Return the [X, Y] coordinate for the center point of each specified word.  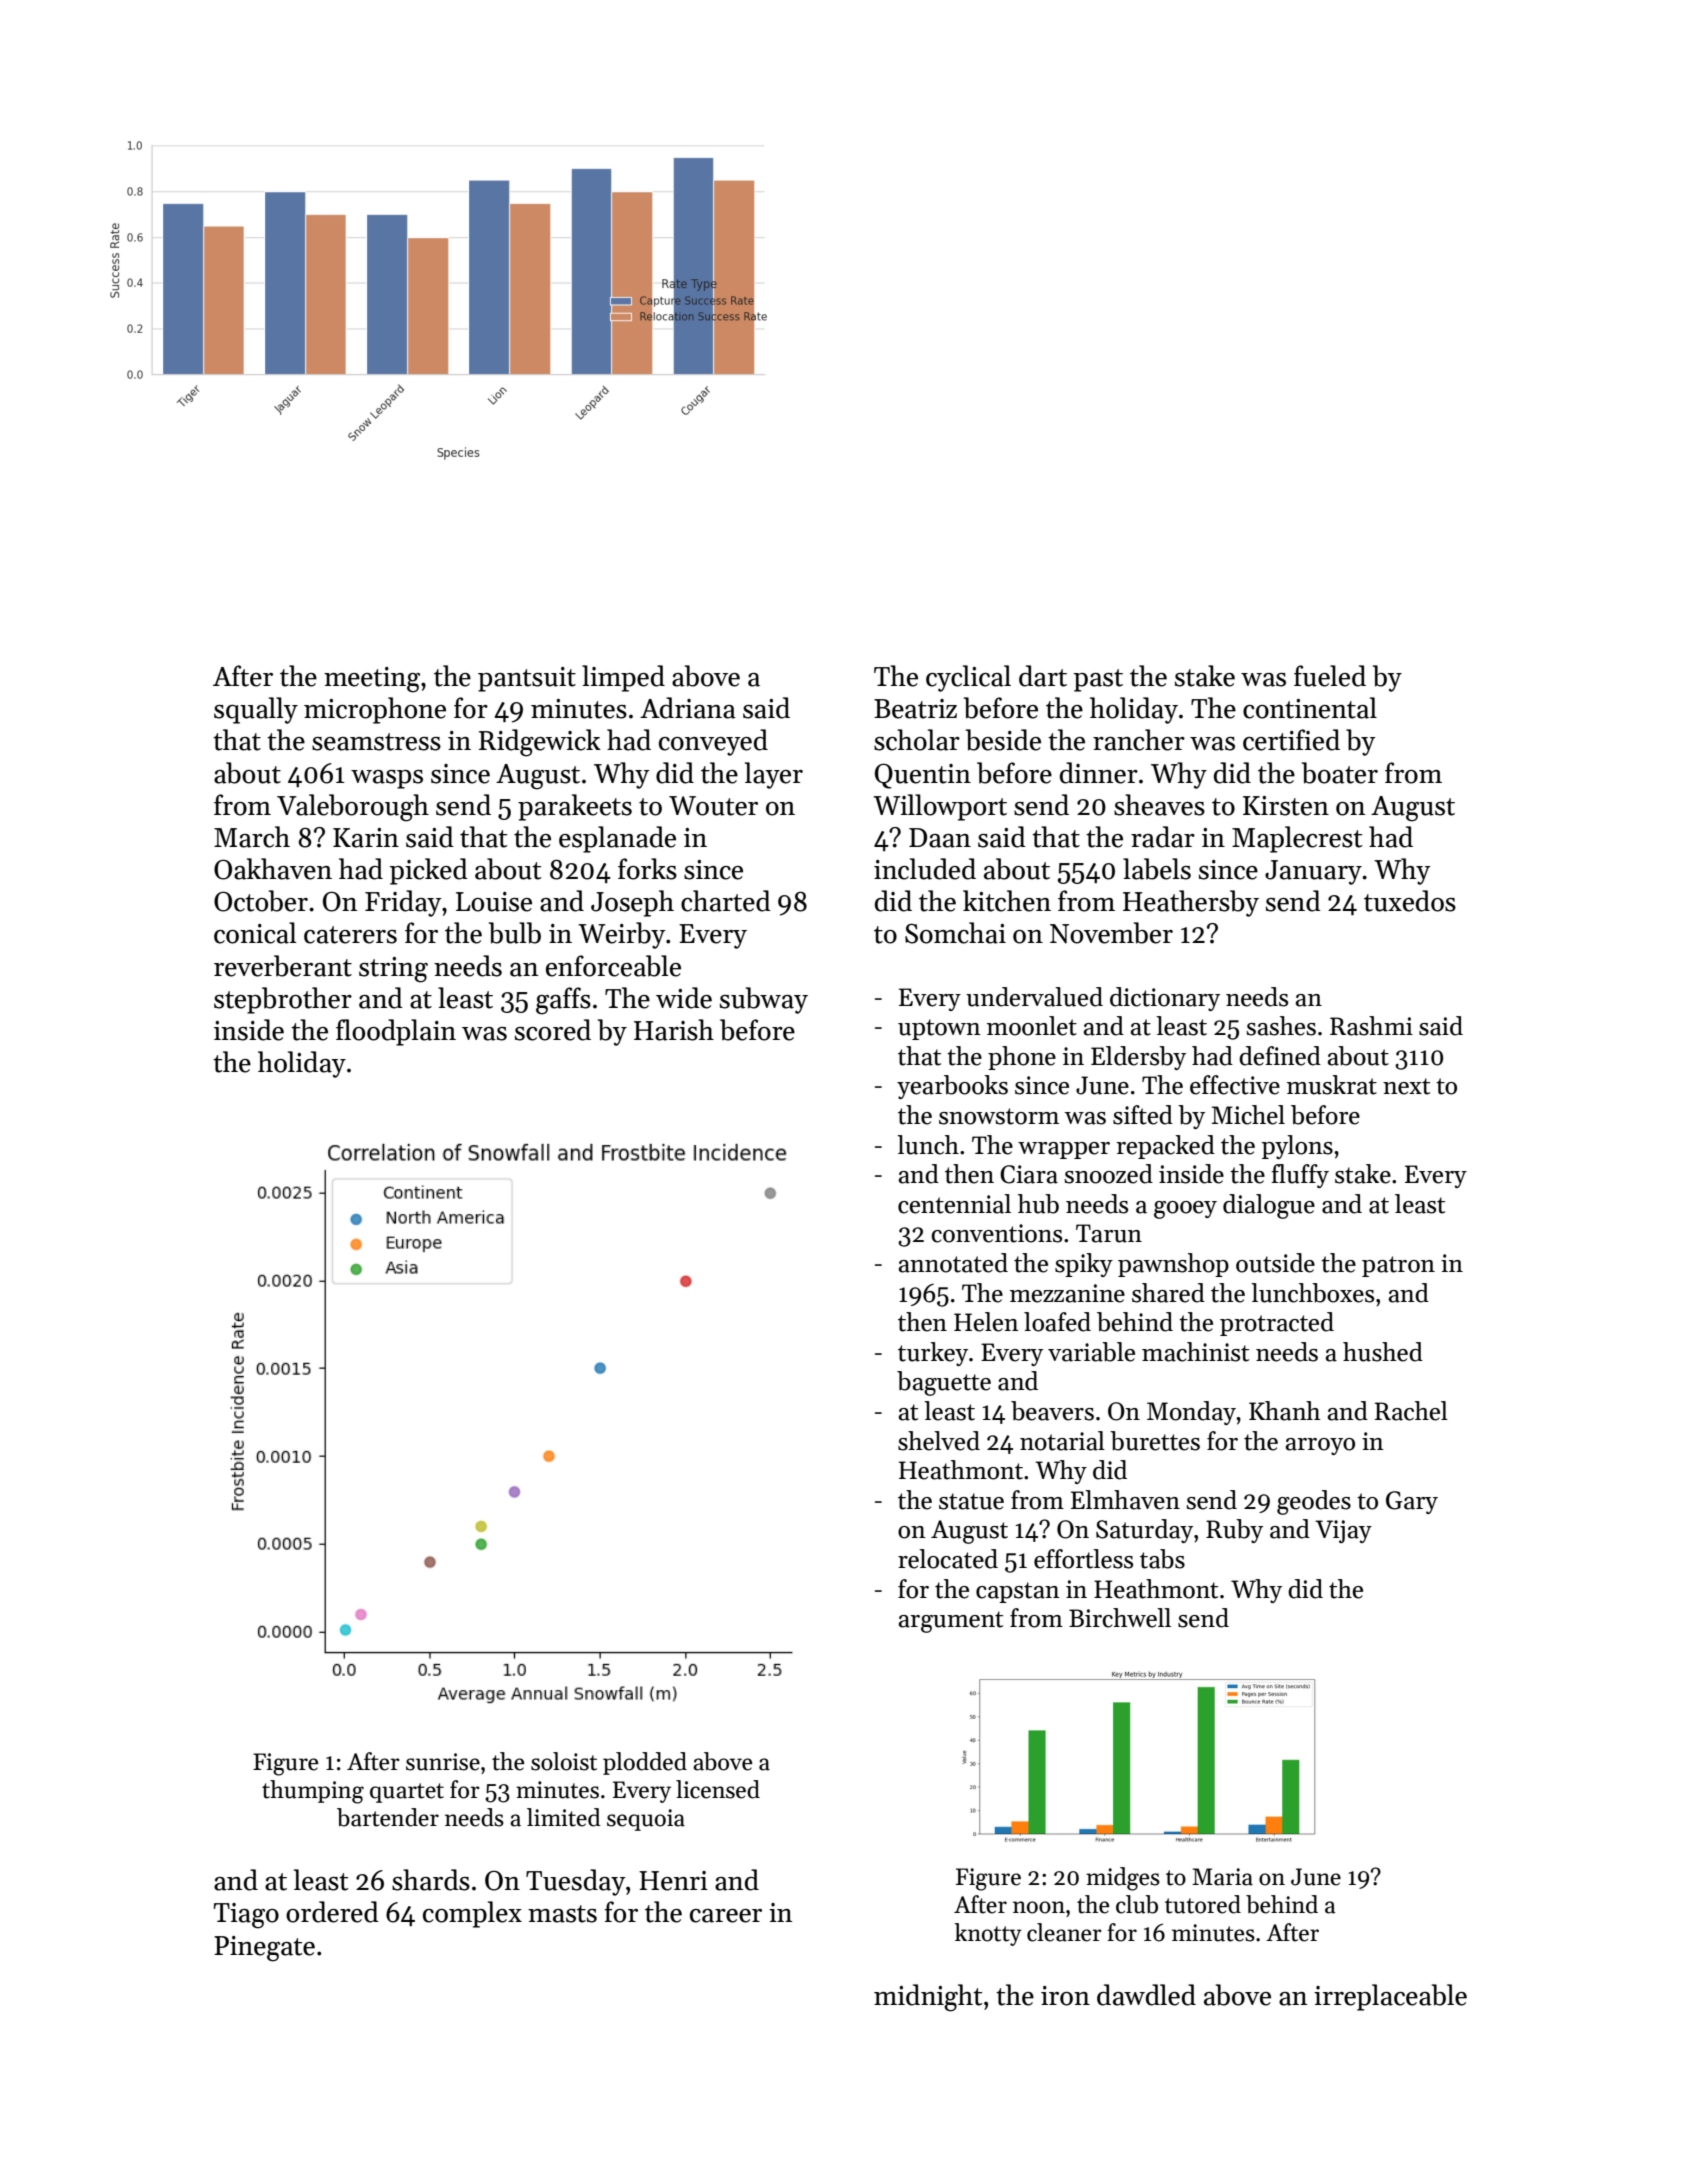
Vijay [1343, 1531]
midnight [928, 1998]
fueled [1330, 676]
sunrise [443, 1762]
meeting [372, 680]
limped [623, 678]
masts [562, 1914]
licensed [718, 1789]
